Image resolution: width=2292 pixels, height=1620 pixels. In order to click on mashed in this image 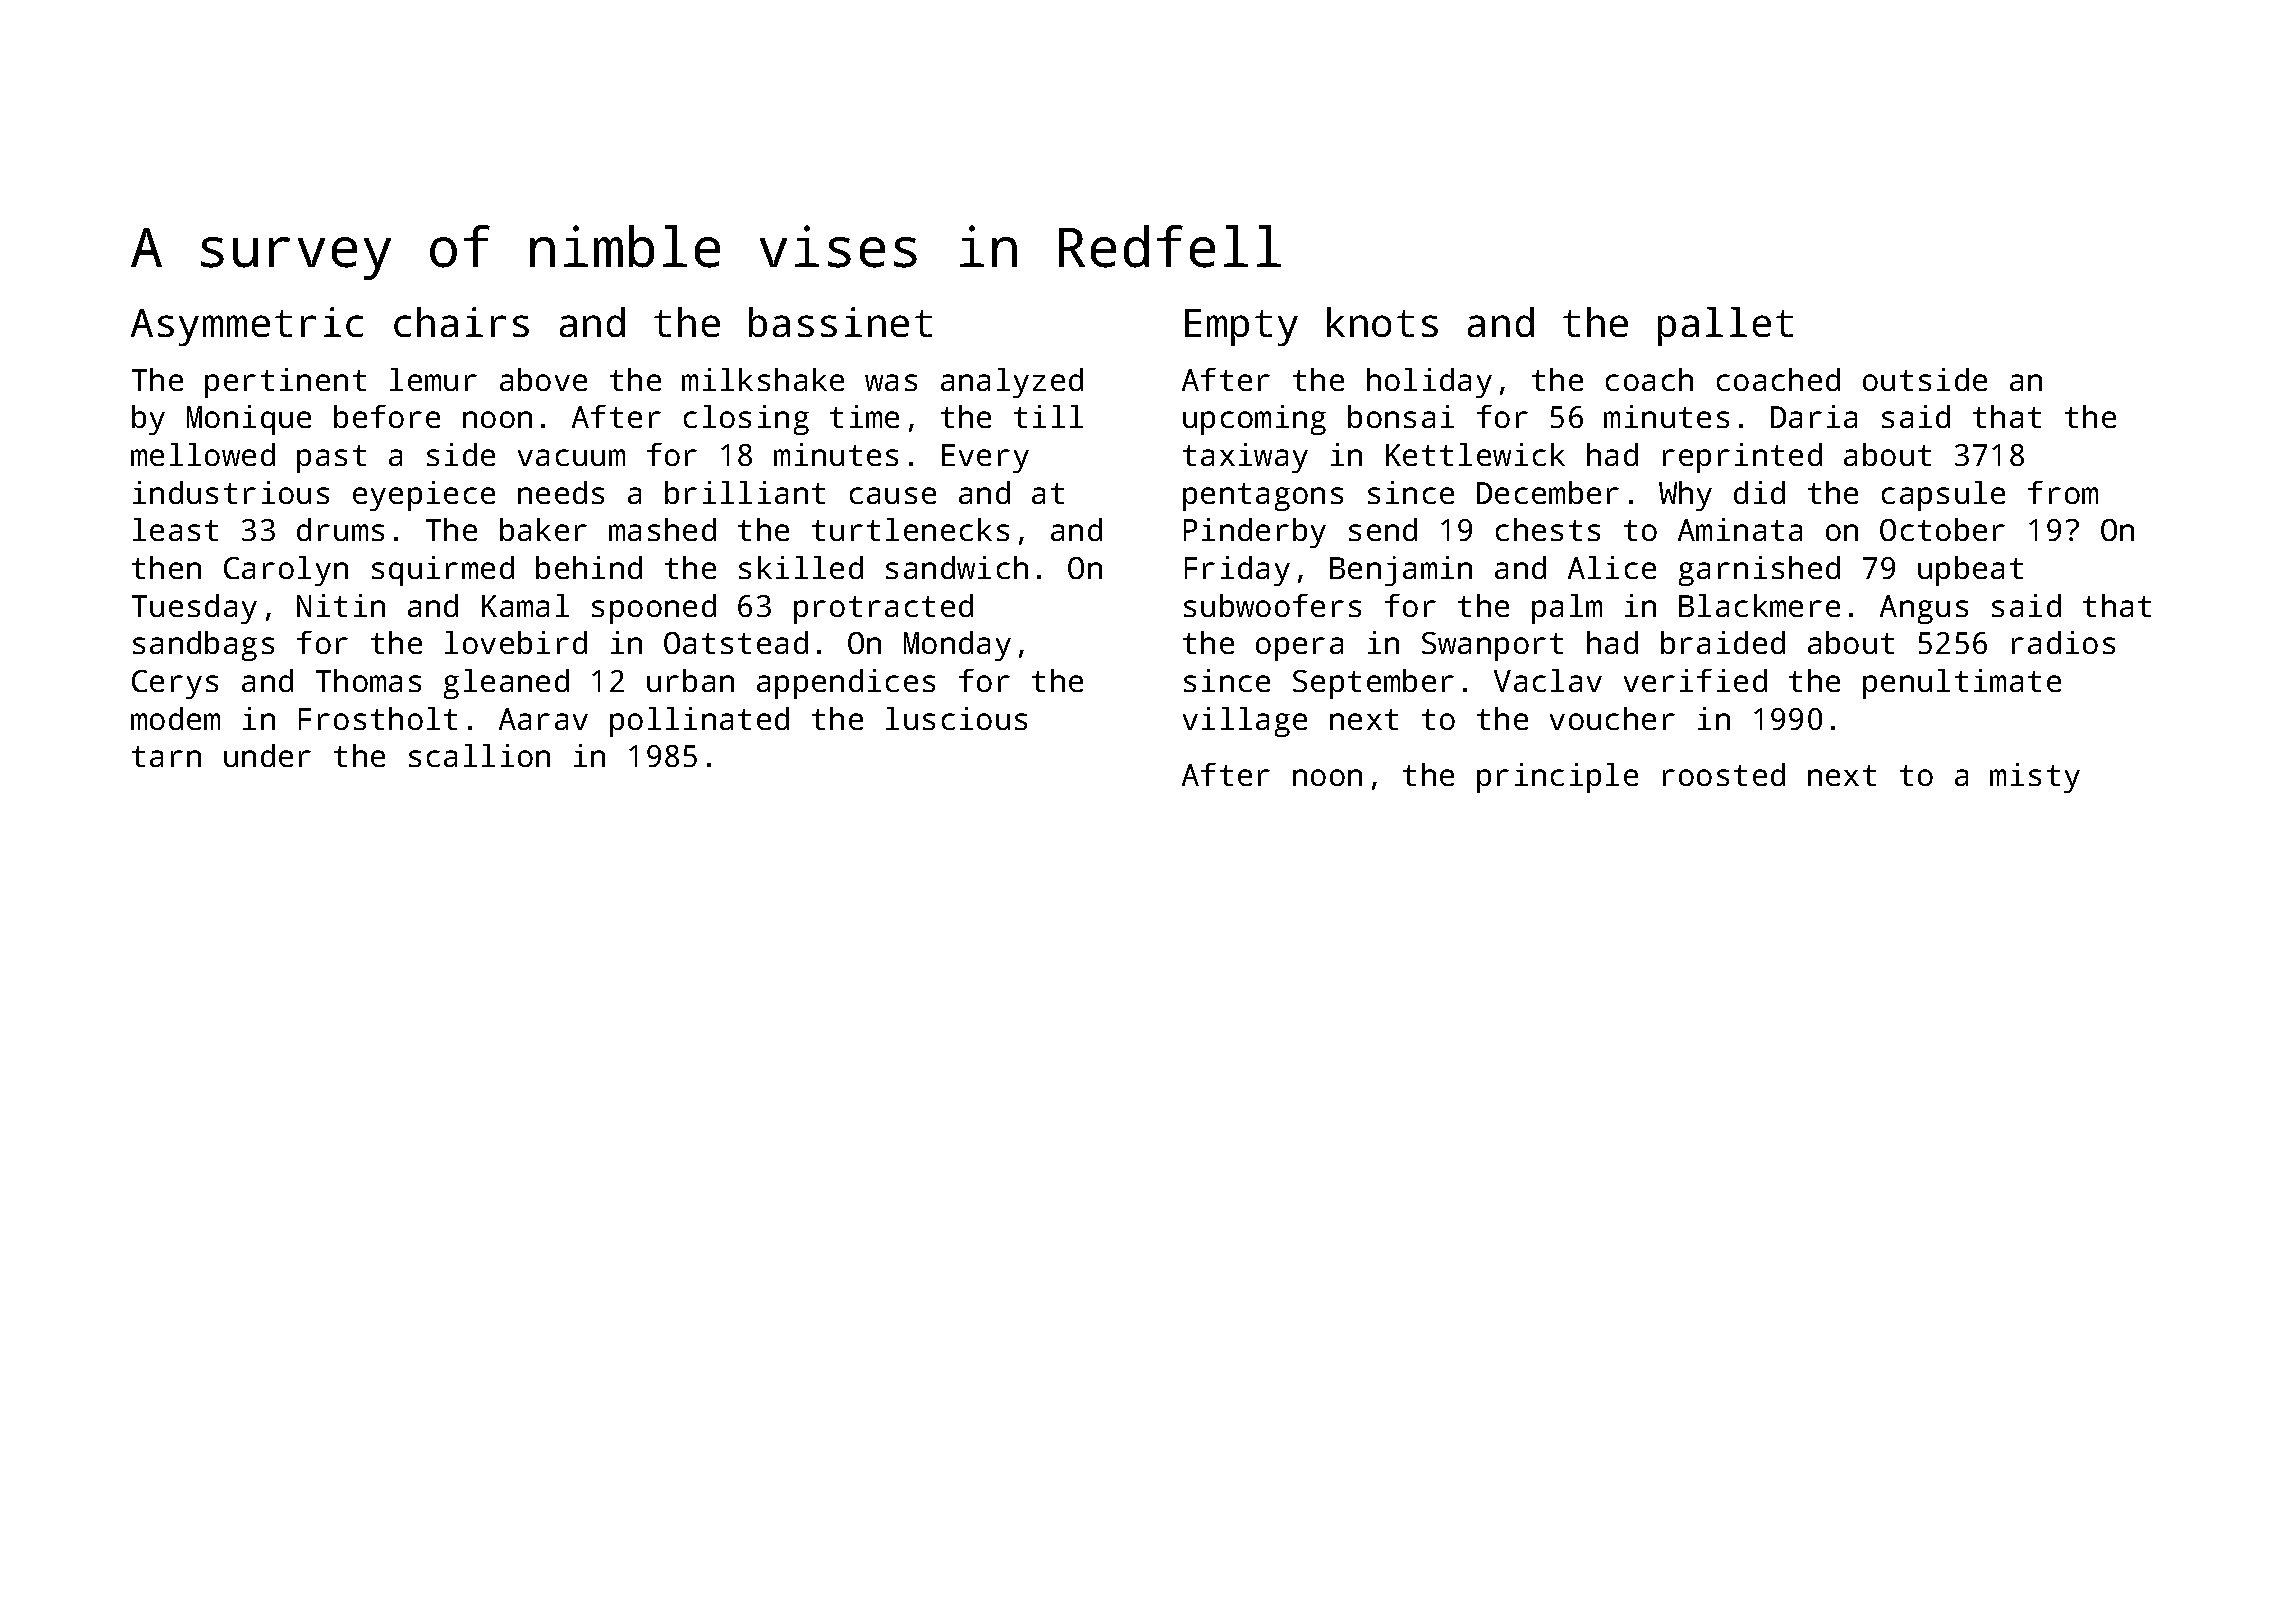, I will do `click(662, 529)`.
